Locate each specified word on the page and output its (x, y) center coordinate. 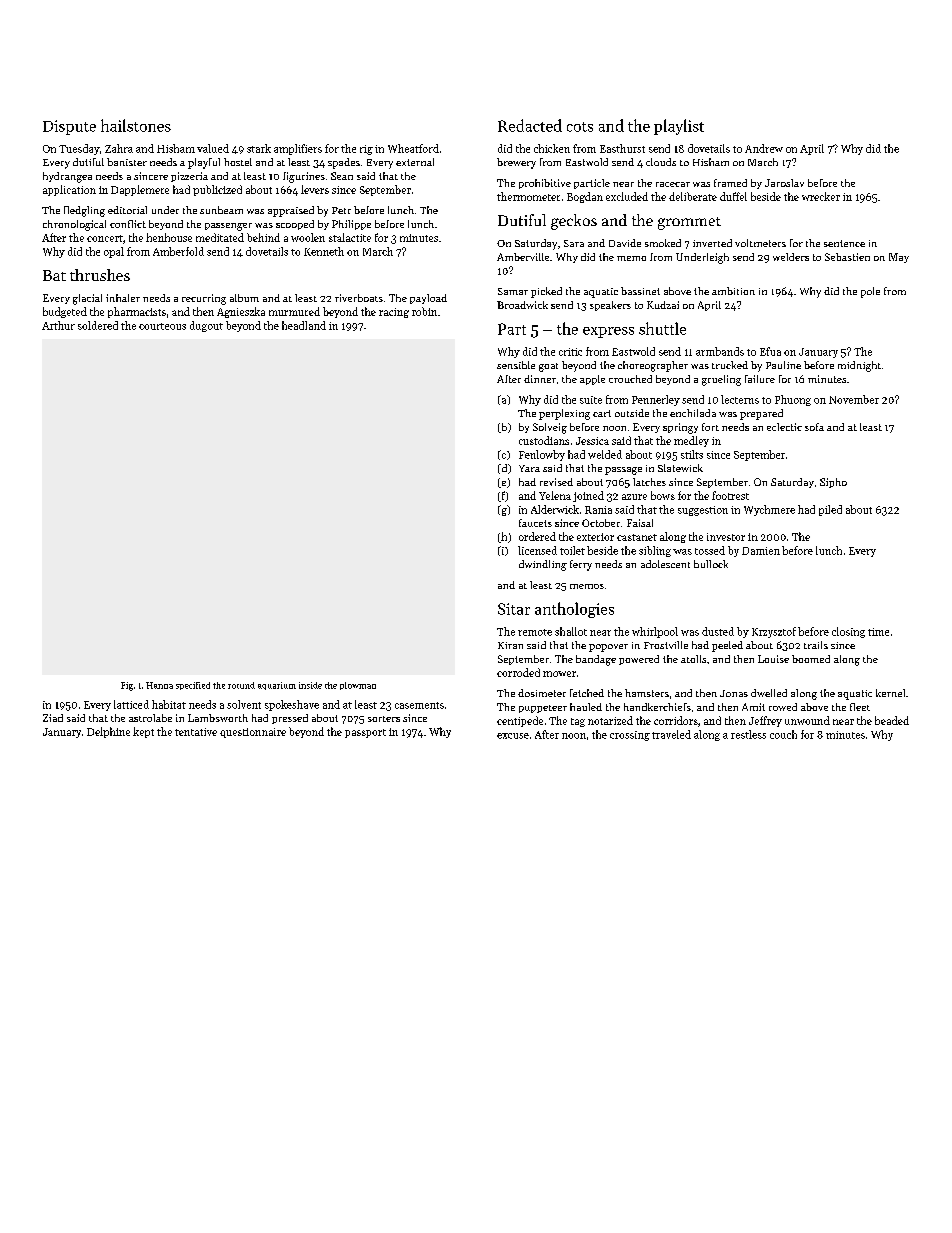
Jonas (734, 693)
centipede (520, 721)
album (244, 298)
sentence (844, 243)
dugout (206, 326)
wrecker (821, 196)
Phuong (793, 400)
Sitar (514, 609)
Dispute (69, 127)
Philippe (351, 225)
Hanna (159, 685)
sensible (516, 365)
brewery (516, 163)
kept (143, 732)
